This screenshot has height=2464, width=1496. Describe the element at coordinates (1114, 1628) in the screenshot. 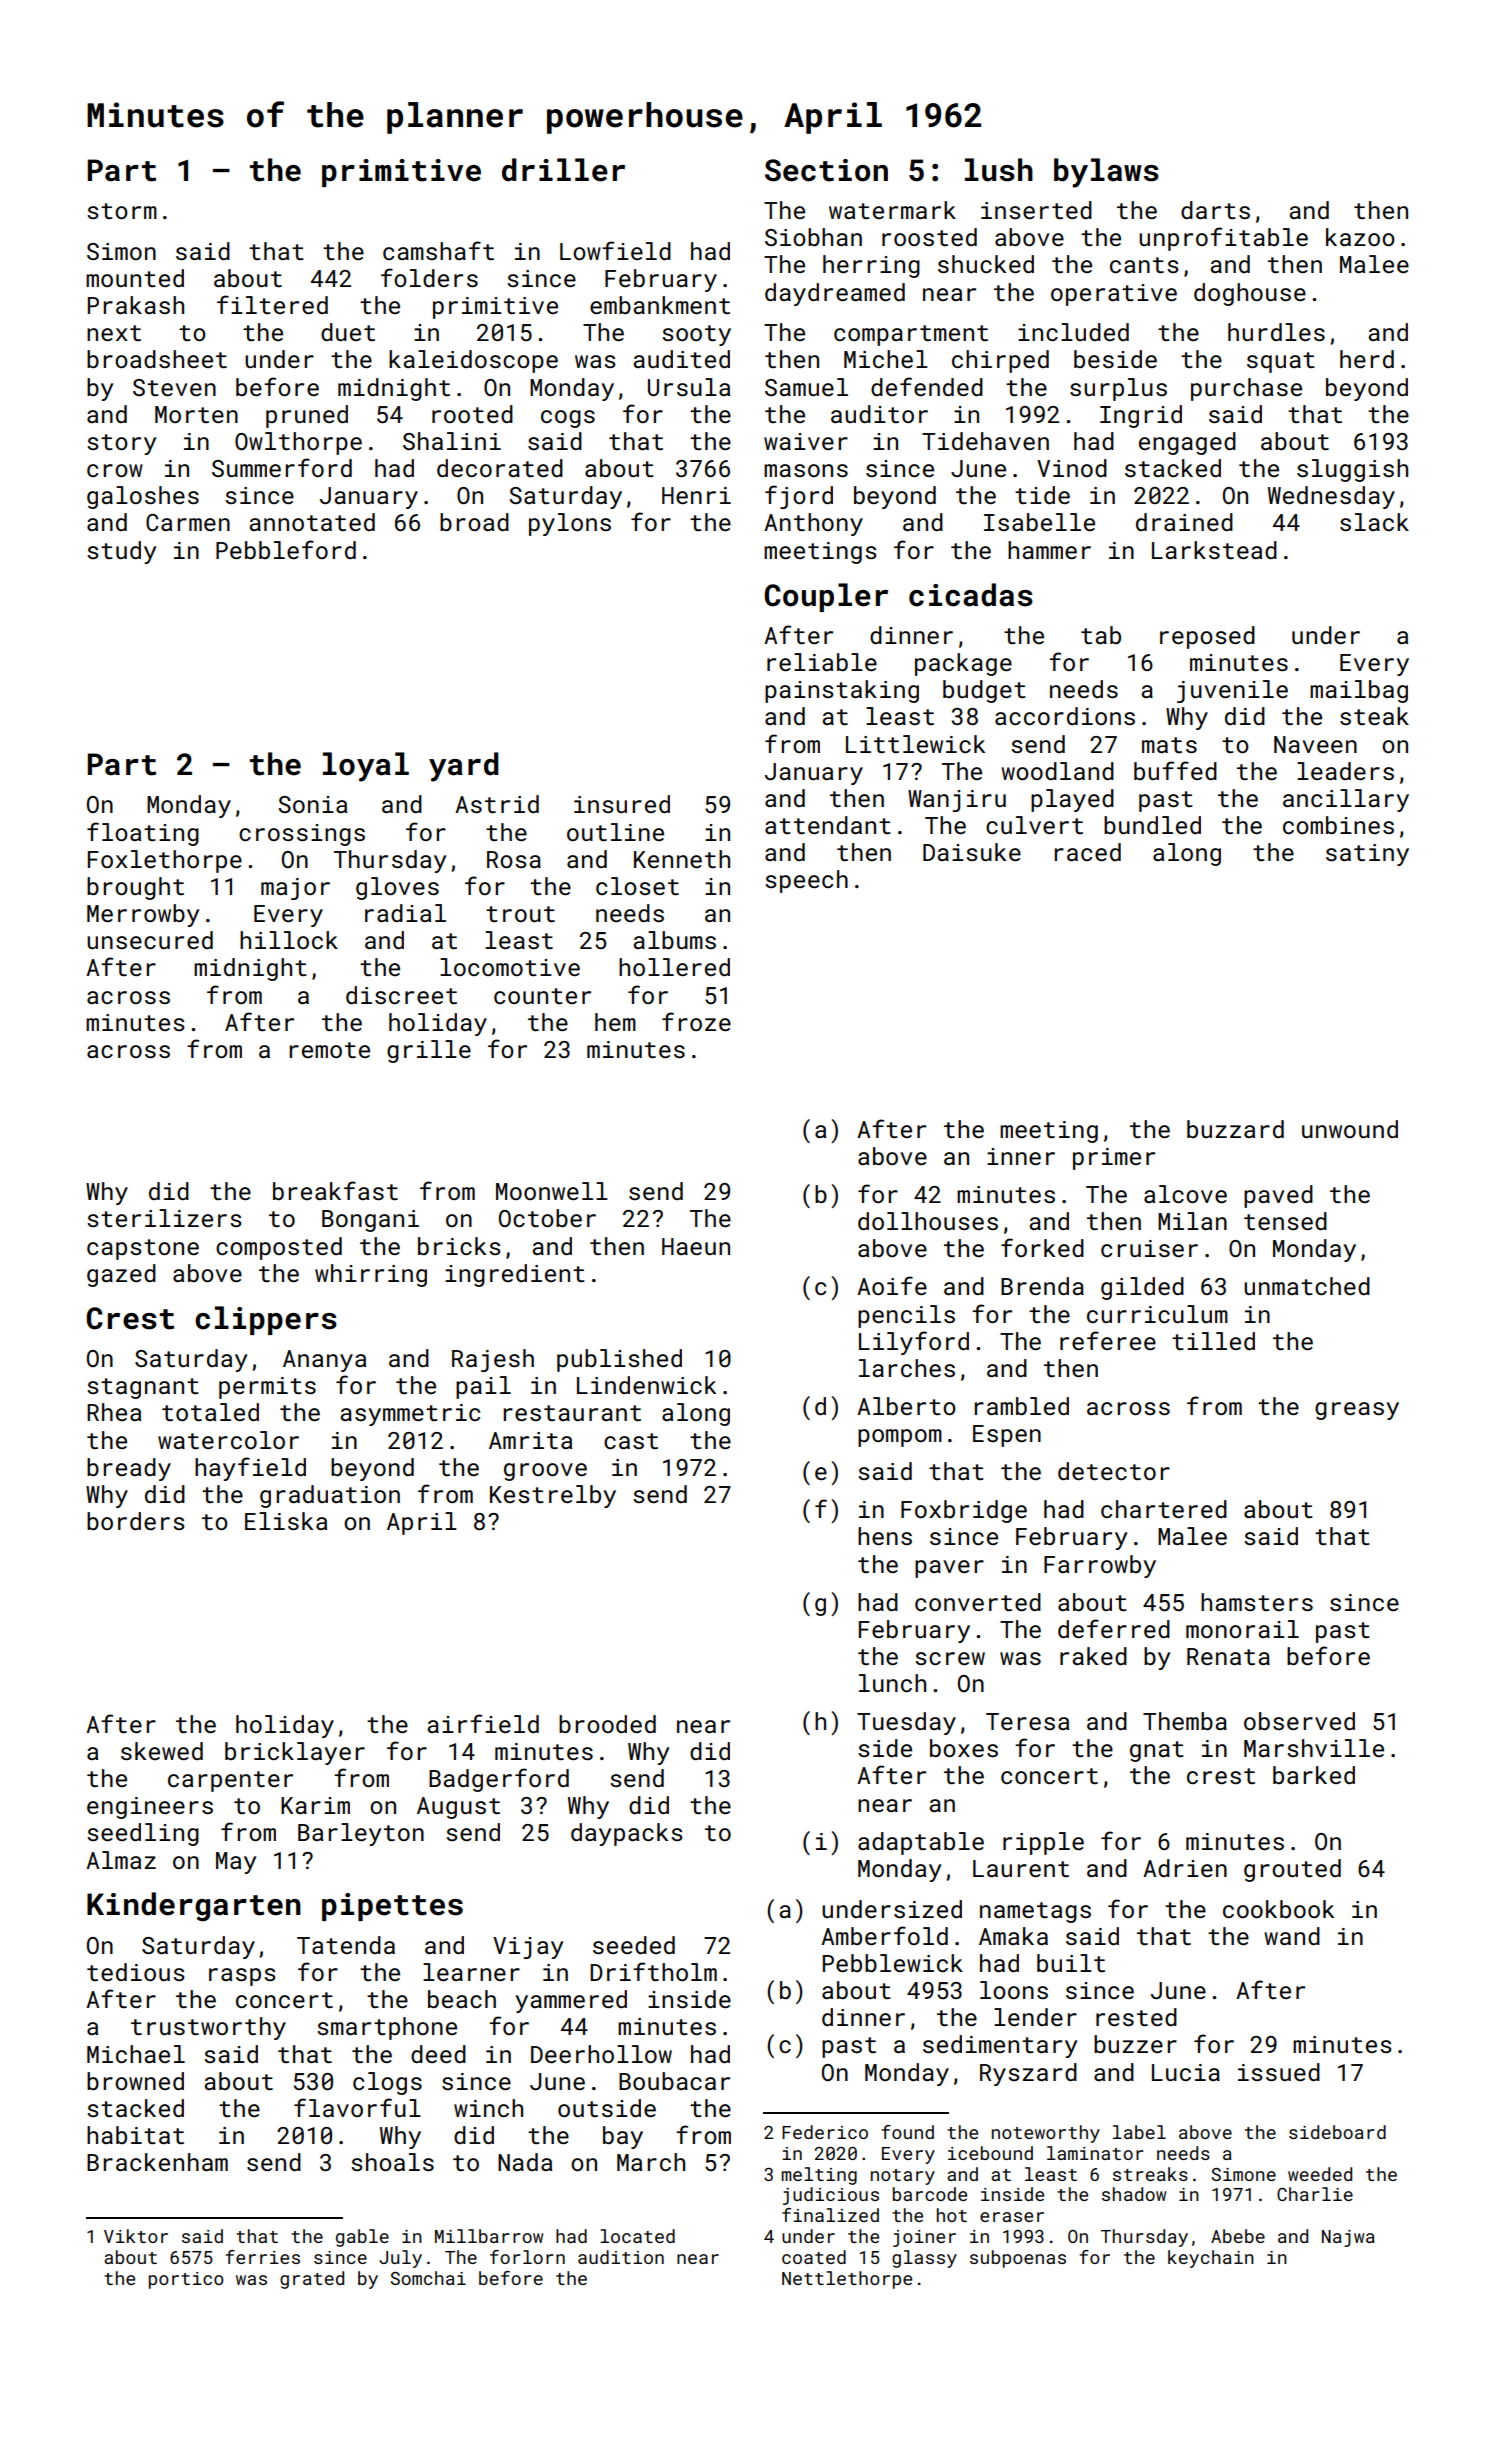

I see `deferred` at that location.
